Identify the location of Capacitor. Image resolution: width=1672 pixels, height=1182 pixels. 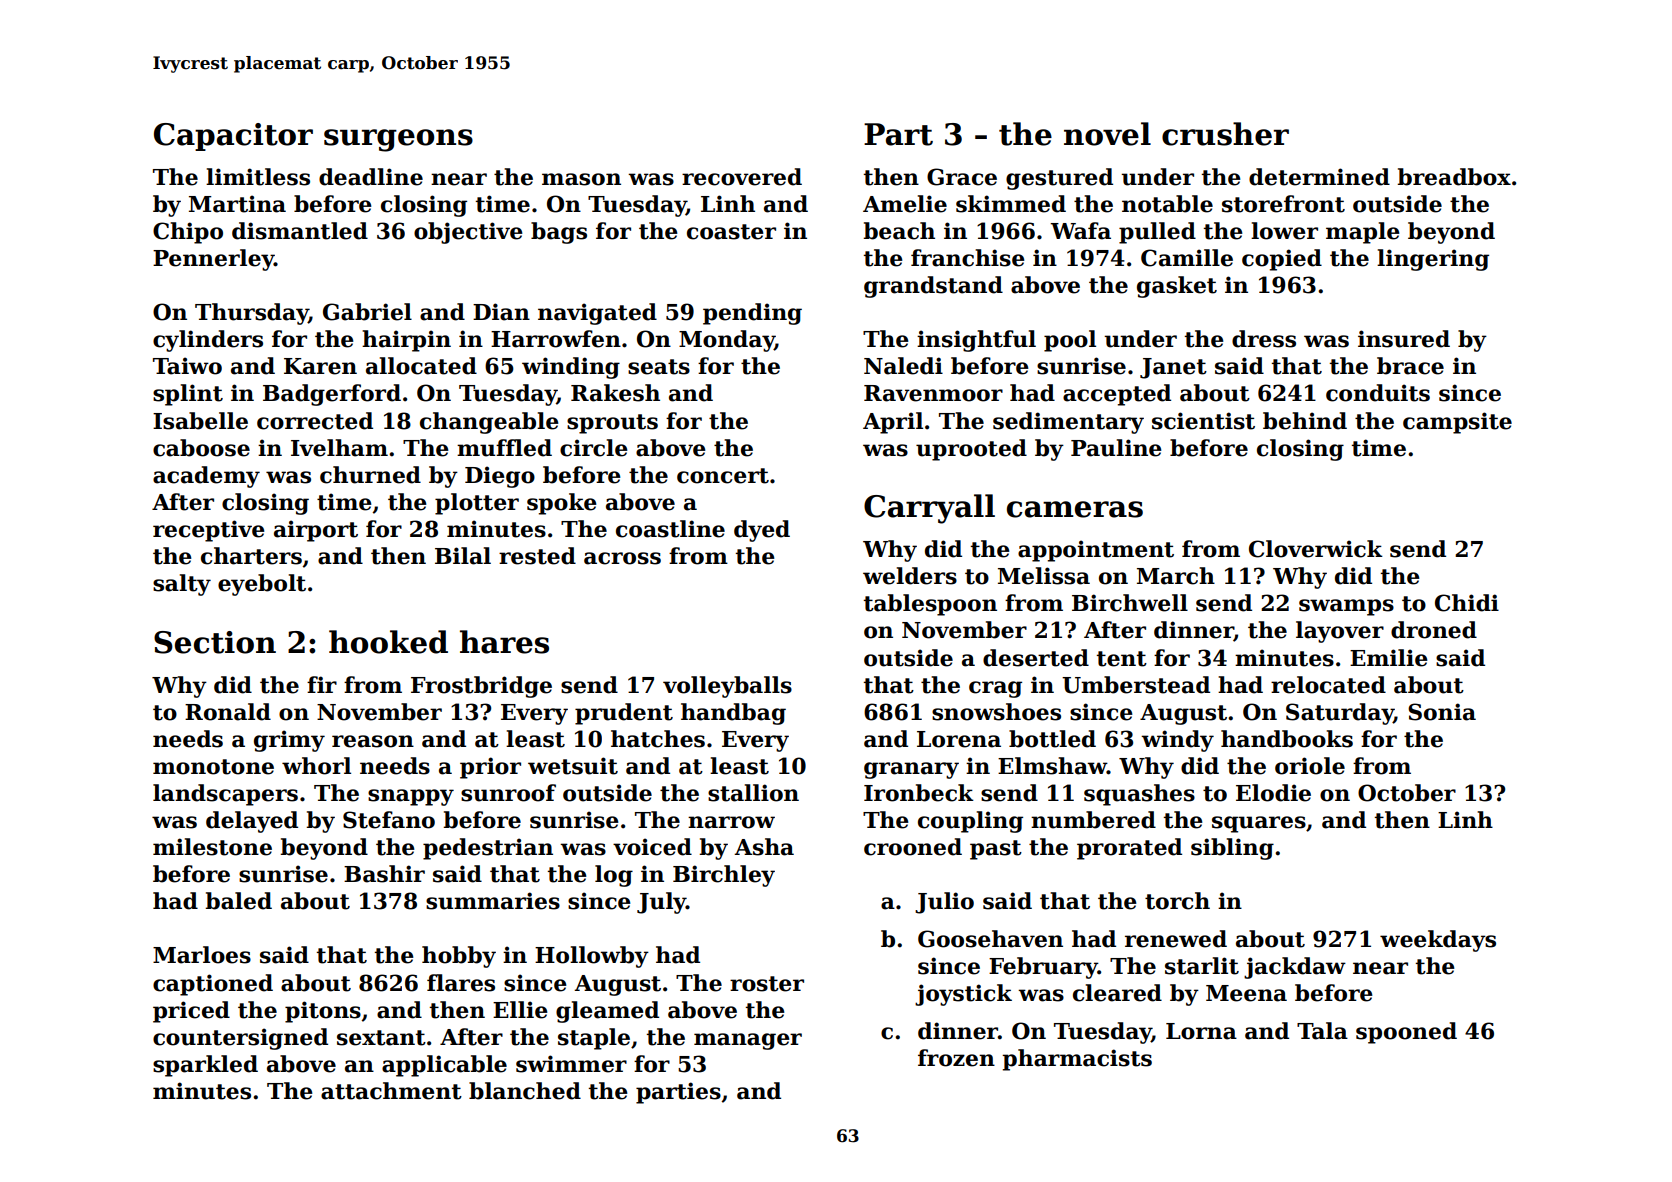
(233, 137).
